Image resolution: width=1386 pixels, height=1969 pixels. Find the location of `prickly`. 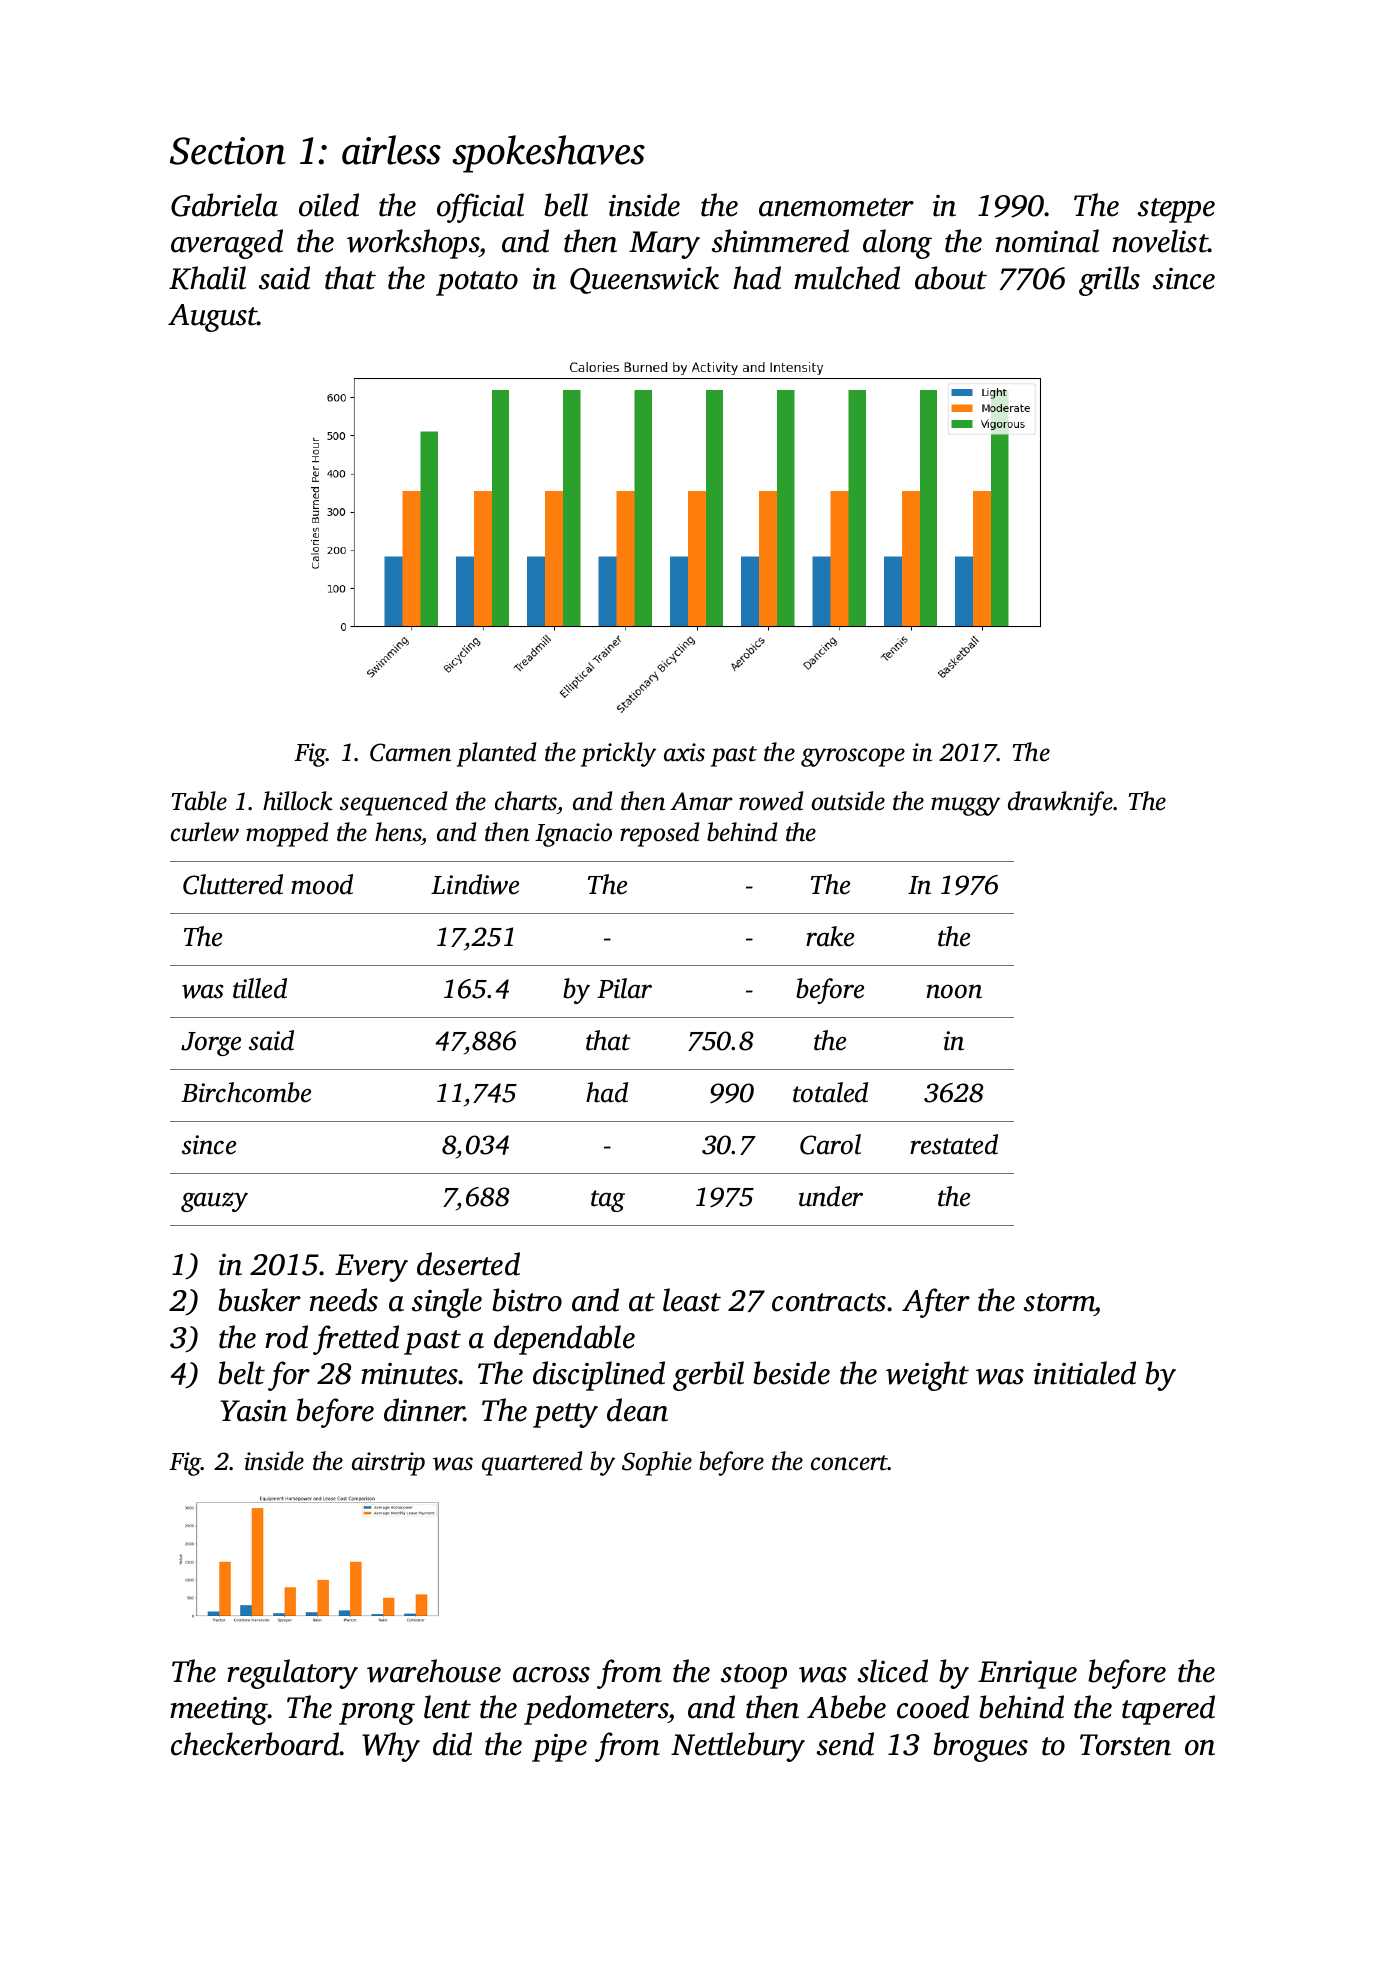

prickly is located at coordinates (618, 754).
